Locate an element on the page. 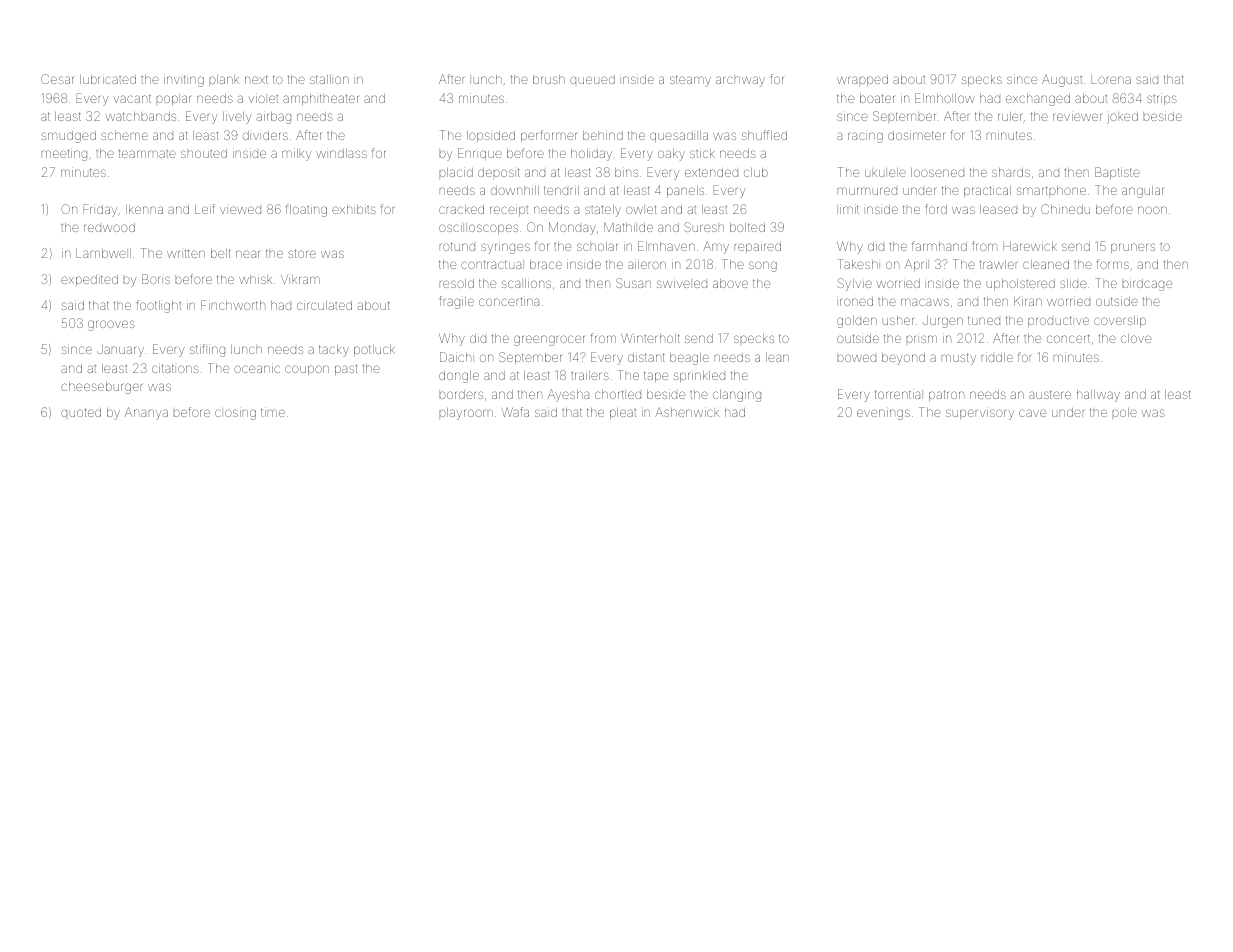  behind is located at coordinates (603, 135).
